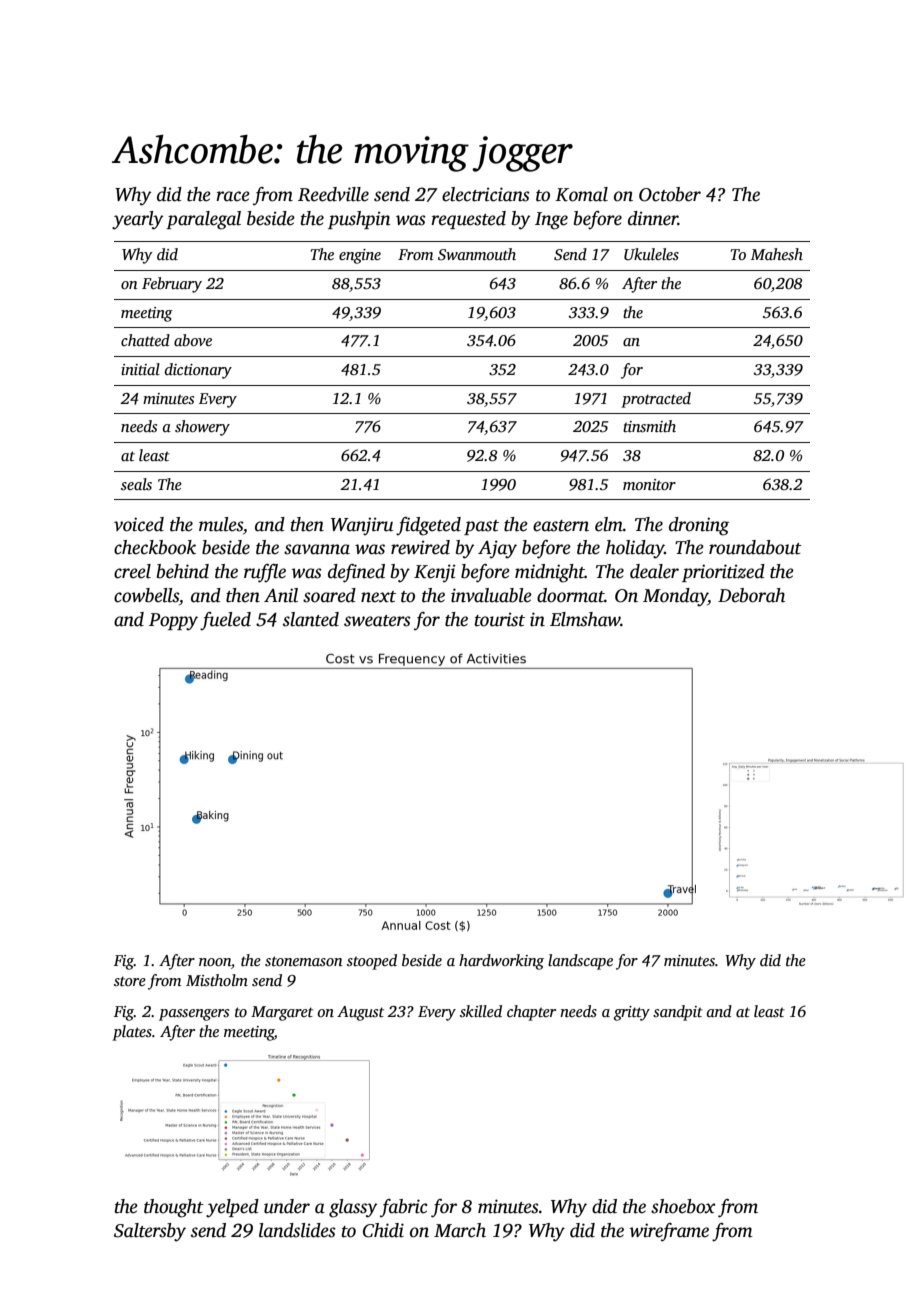 The width and height of the screenshot is (924, 1314). I want to click on sandpit, so click(678, 1013).
